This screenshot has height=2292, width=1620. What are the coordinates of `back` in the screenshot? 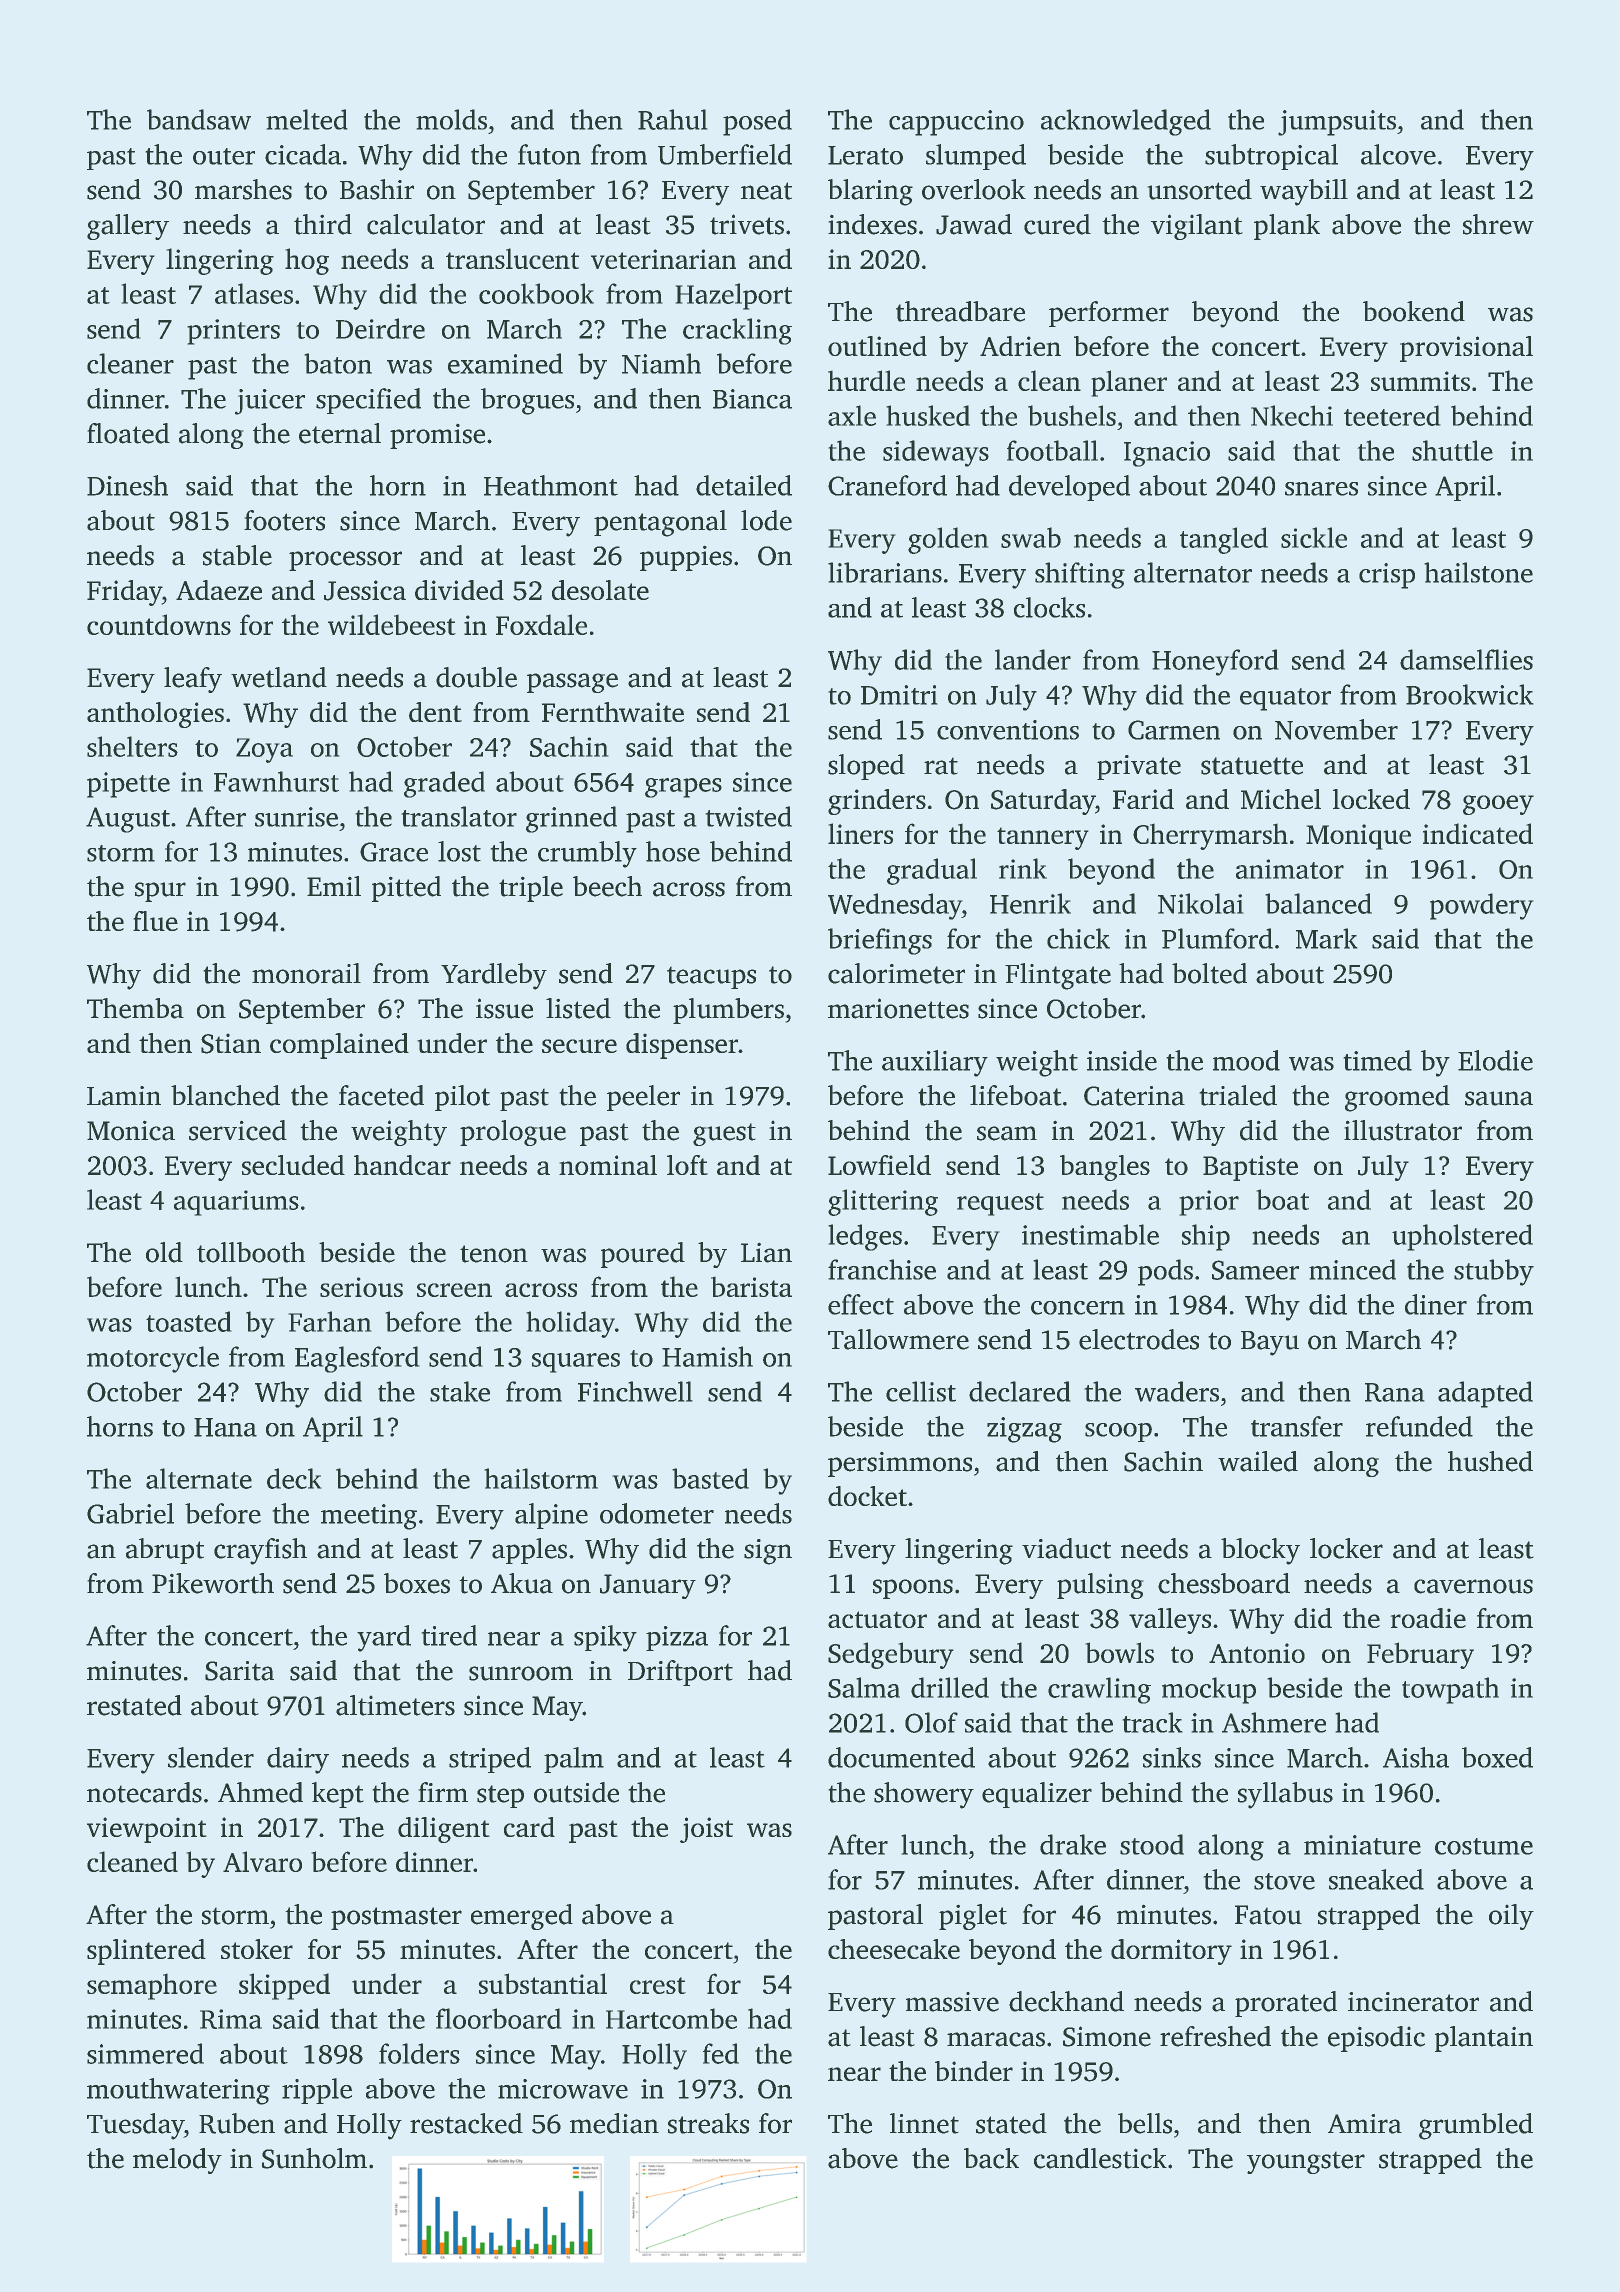 It's located at (991, 2158).
